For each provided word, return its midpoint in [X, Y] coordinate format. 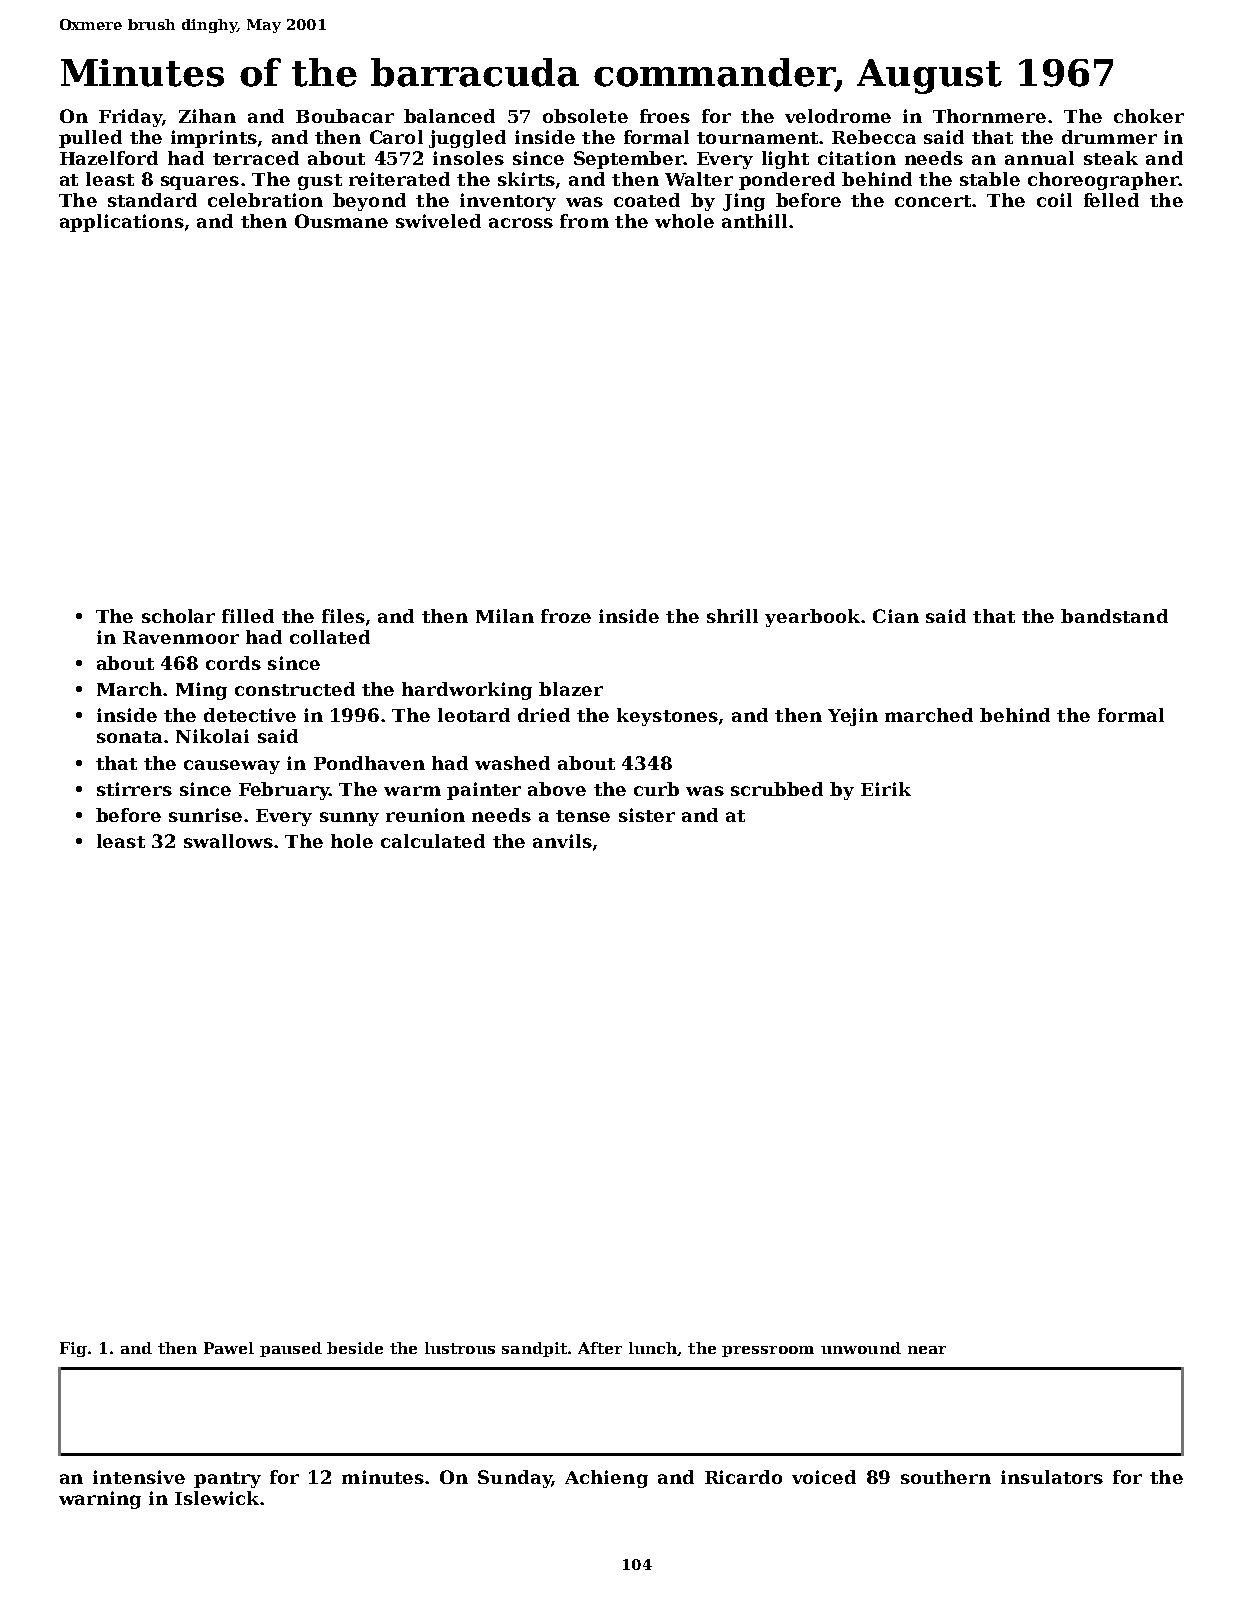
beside [355, 1348]
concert [933, 201]
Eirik [886, 789]
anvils [562, 841]
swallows [228, 841]
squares [200, 183]
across [521, 223]
